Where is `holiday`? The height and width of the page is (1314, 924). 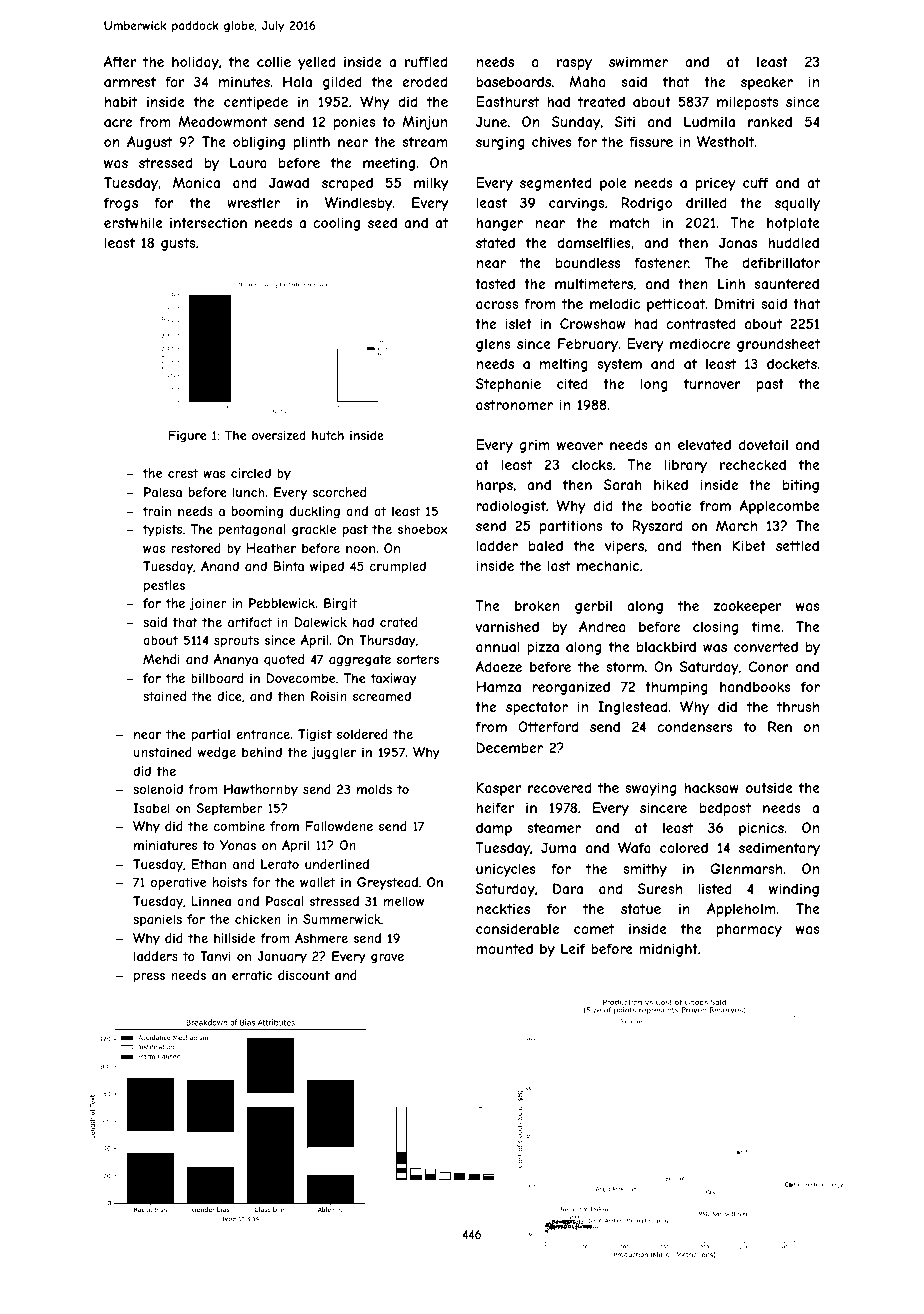 holiday is located at coordinates (195, 63).
